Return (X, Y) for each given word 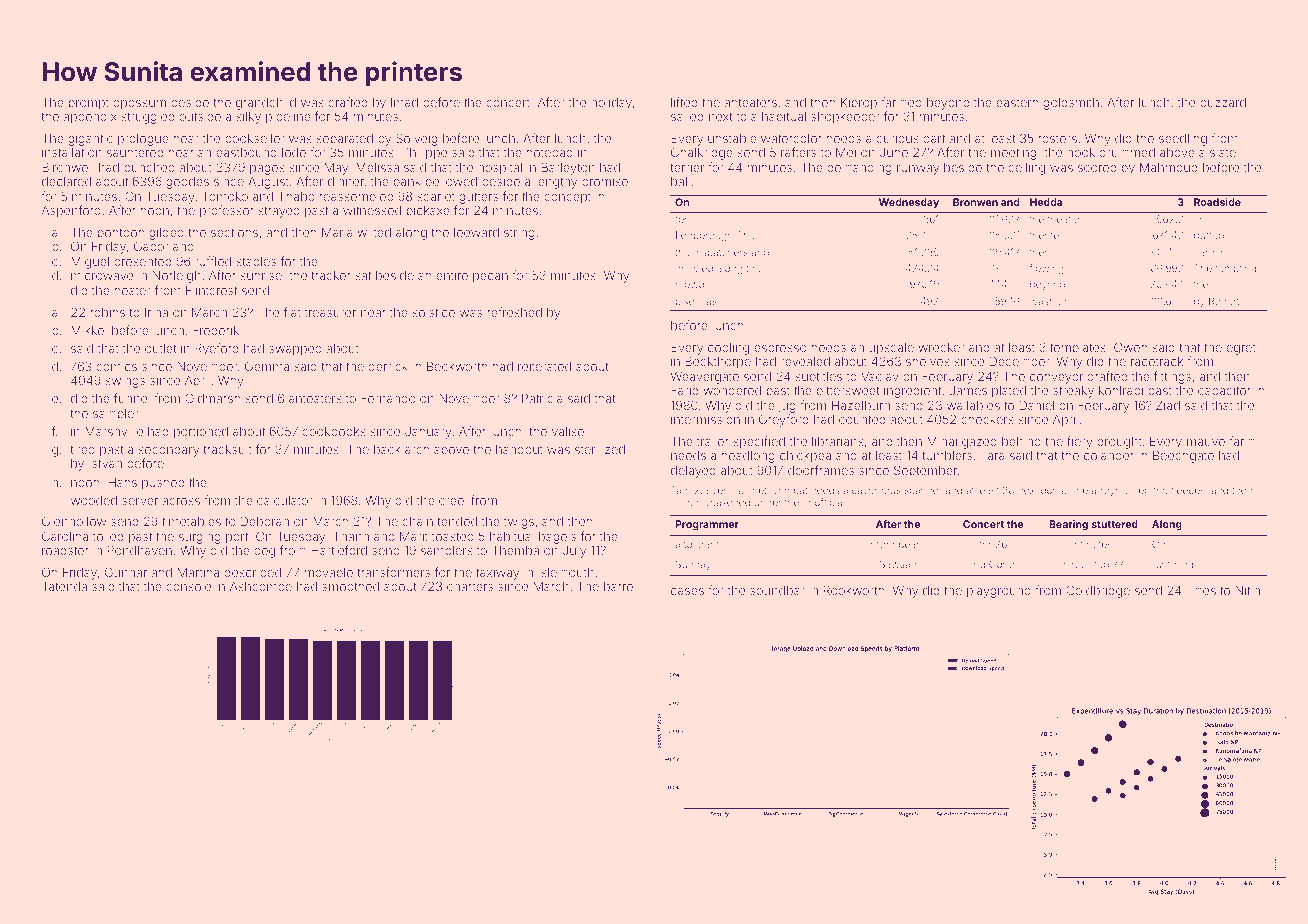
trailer (713, 441)
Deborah (265, 521)
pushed (163, 484)
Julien (684, 502)
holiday (611, 104)
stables (256, 261)
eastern (1017, 102)
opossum (139, 105)
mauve (1206, 442)
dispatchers (720, 253)
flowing (1047, 269)
